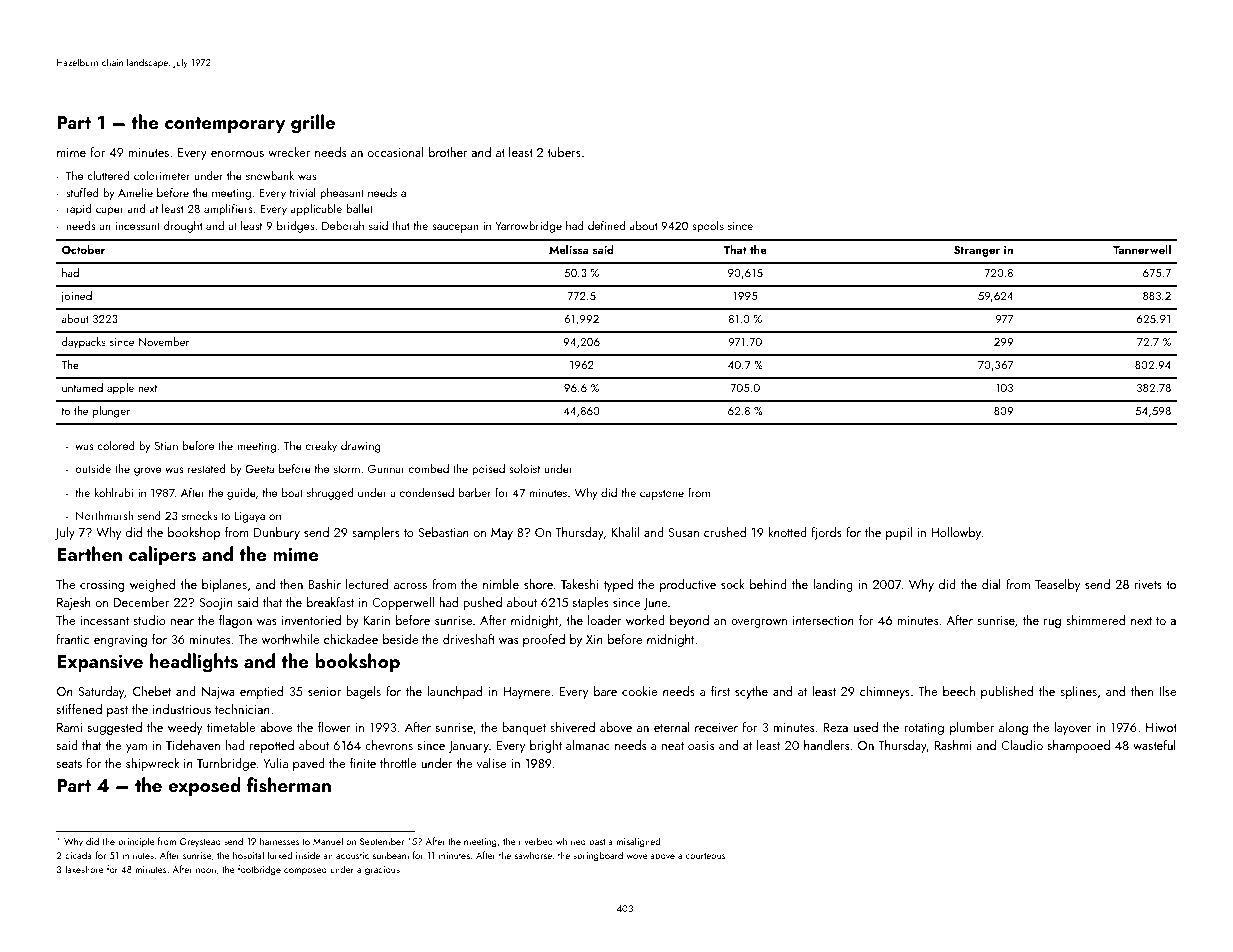 Image resolution: width=1233 pixels, height=952 pixels. Describe the element at coordinates (74, 603) in the screenshot. I see `Rajesh` at that location.
